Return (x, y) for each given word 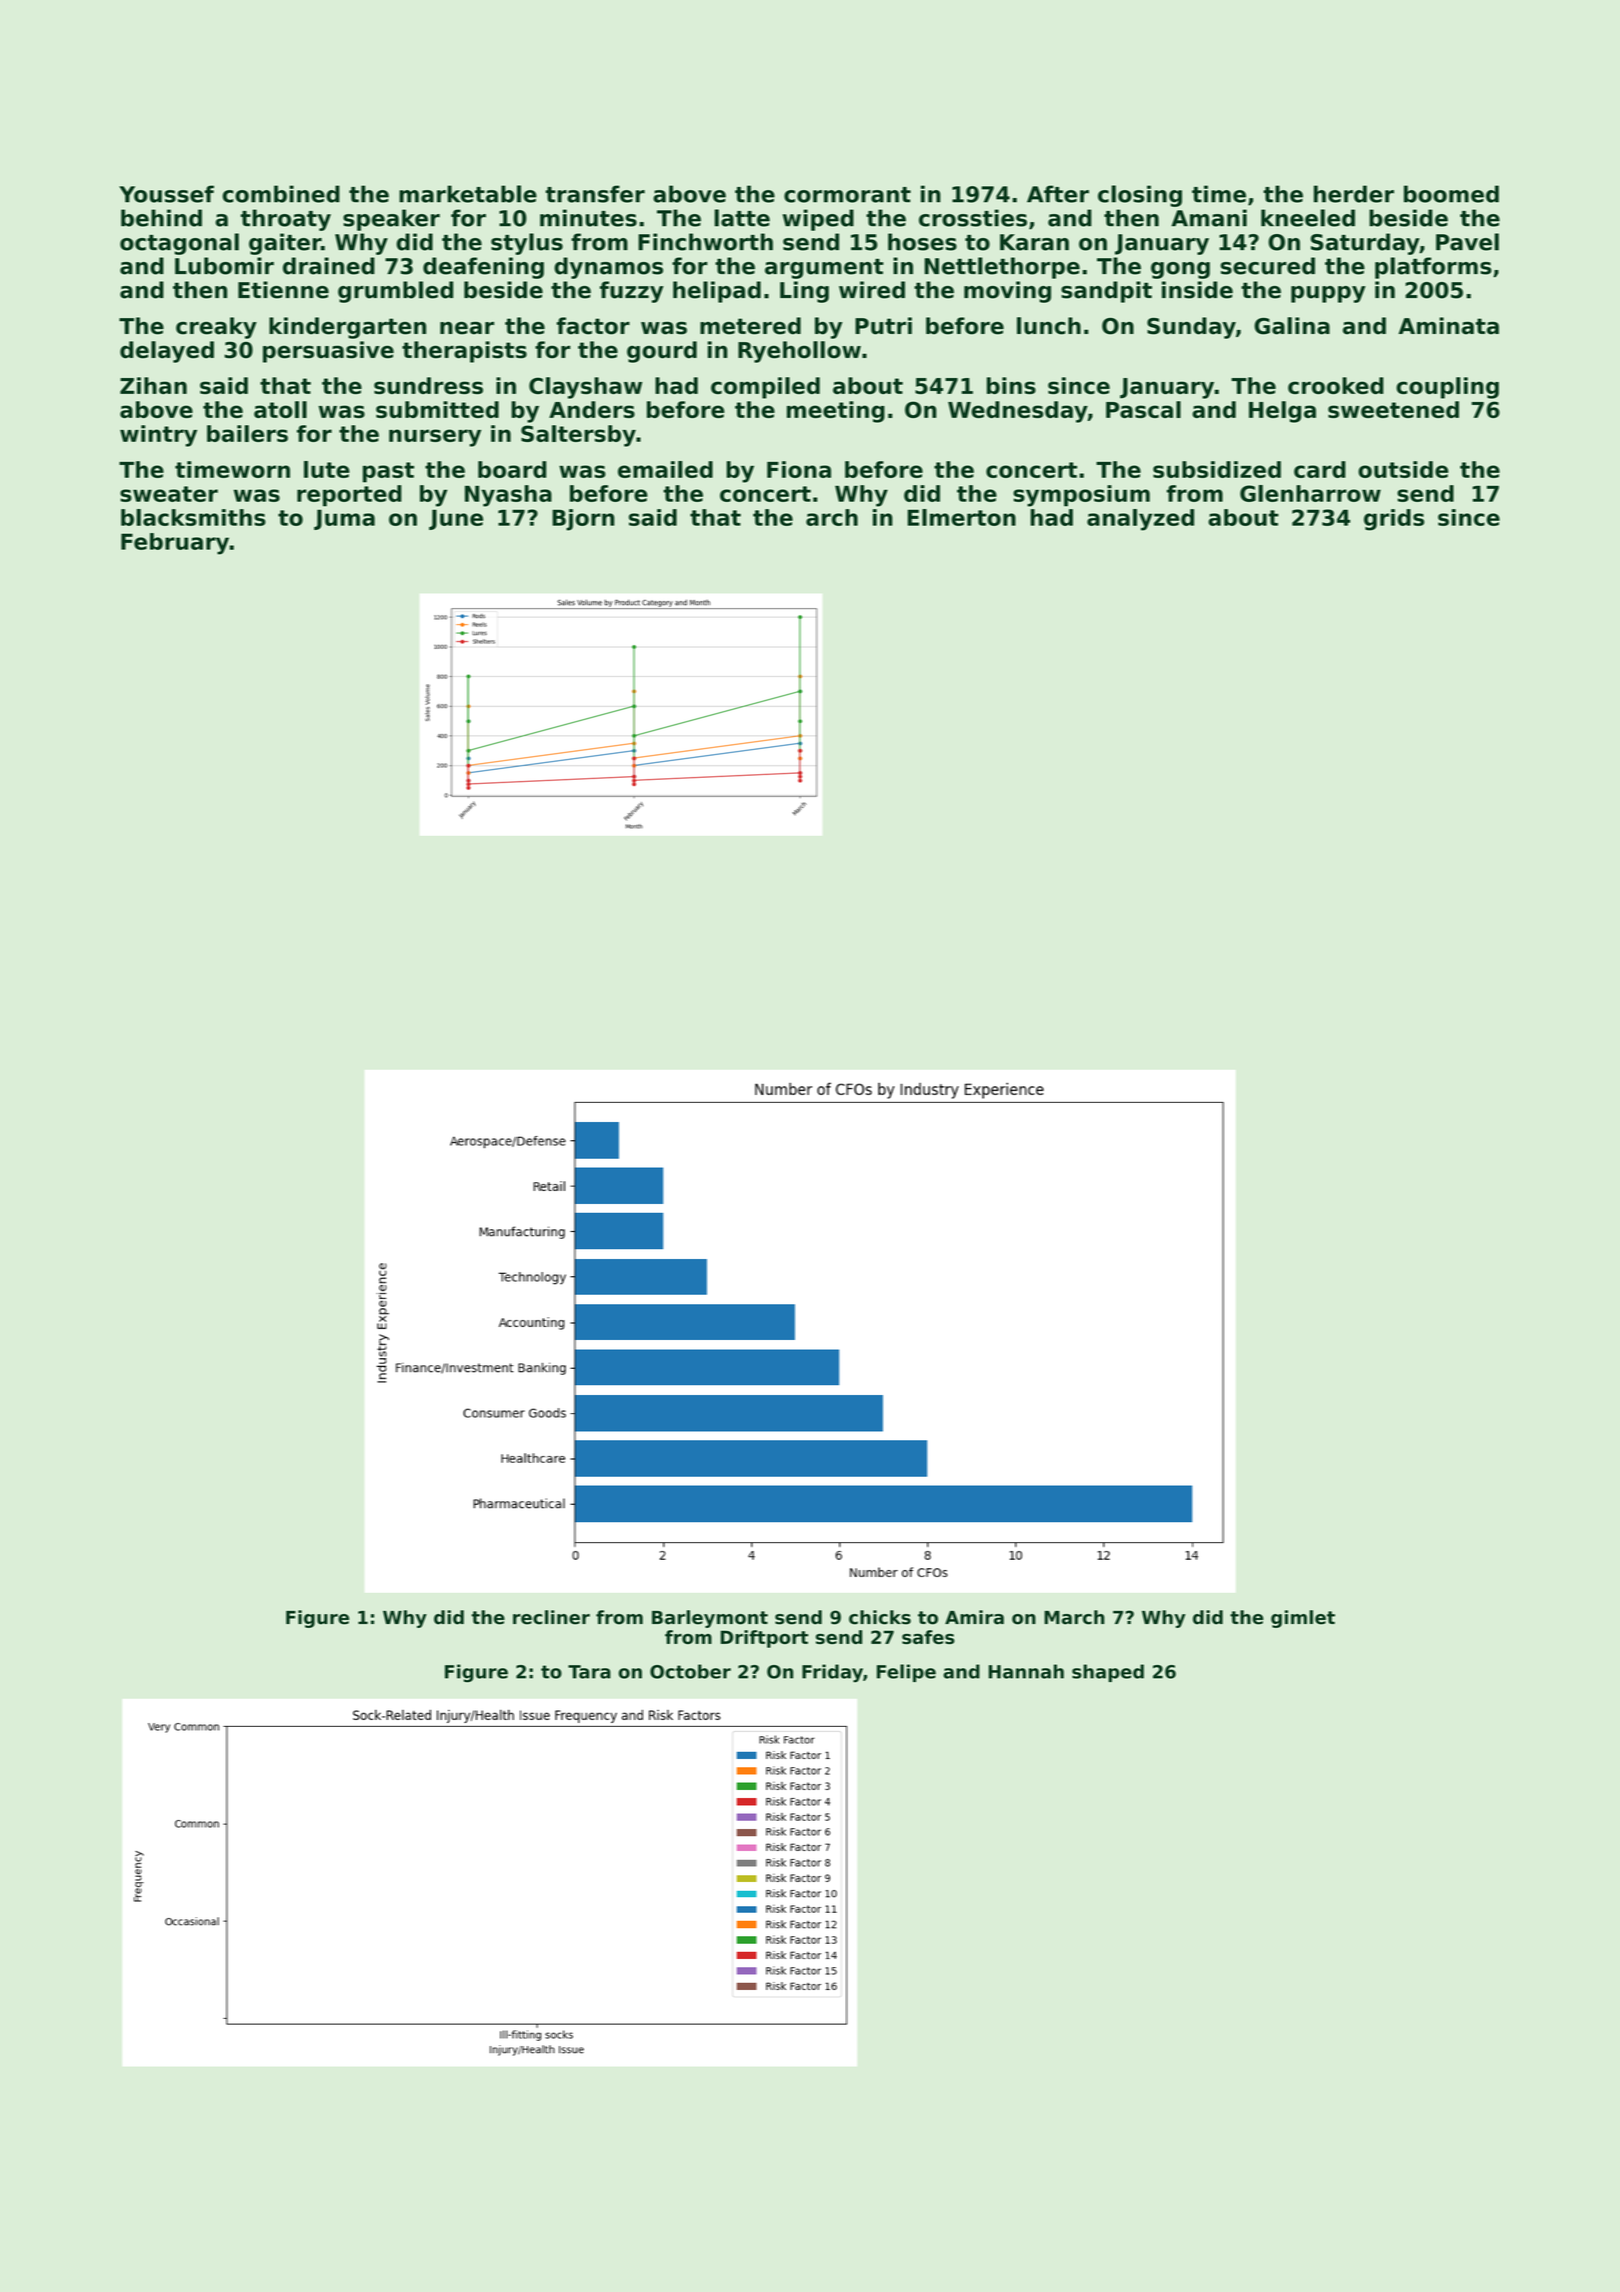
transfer (595, 194)
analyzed (1140, 520)
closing (1140, 196)
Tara (589, 1672)
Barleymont (710, 1619)
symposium (1081, 496)
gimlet (1303, 1619)
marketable (468, 194)
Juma (344, 519)
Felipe (906, 1673)
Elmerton (962, 517)
